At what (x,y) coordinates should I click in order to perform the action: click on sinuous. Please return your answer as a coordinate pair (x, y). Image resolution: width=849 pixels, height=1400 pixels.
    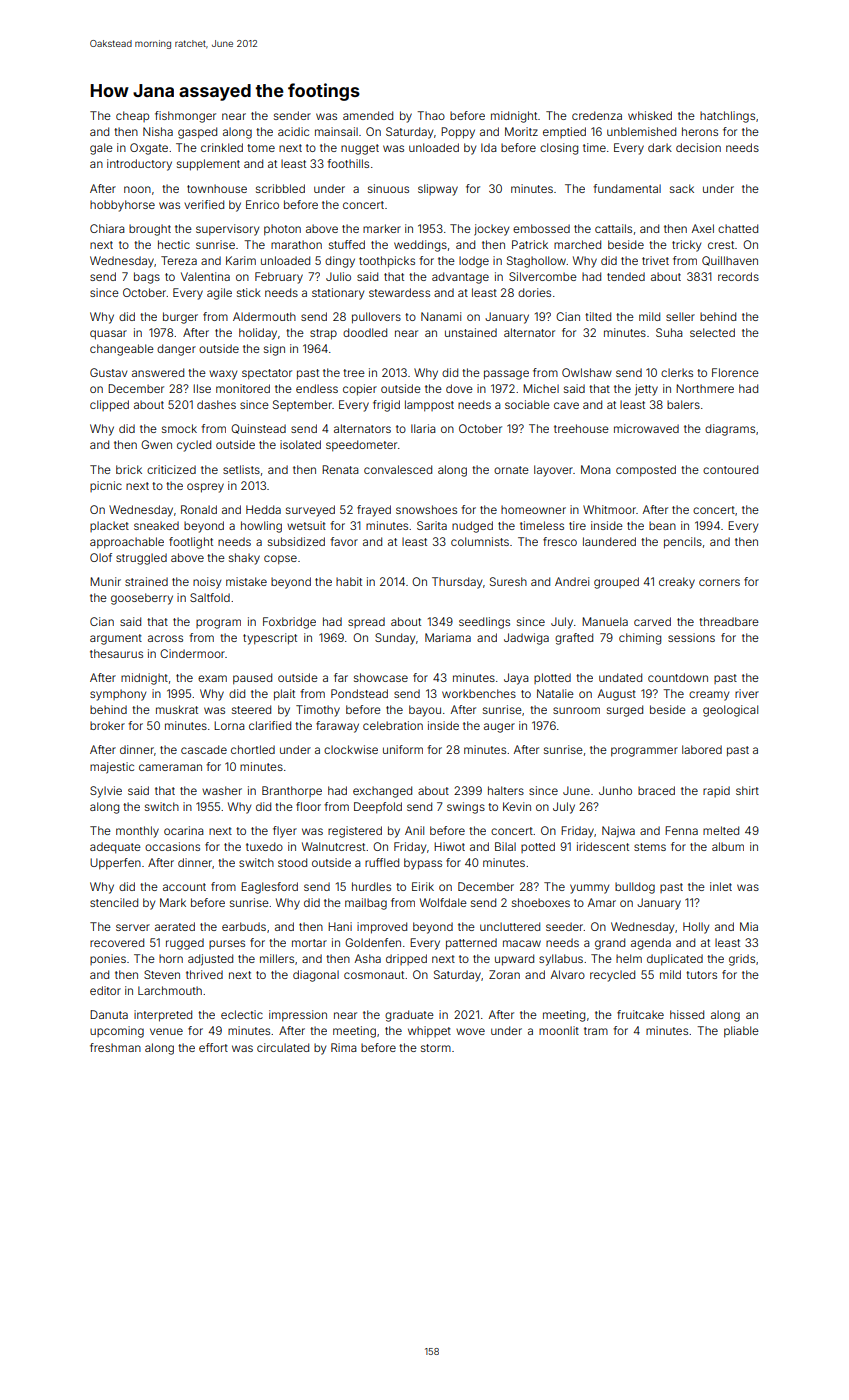
    Looking at the image, I should click on (388, 188).
